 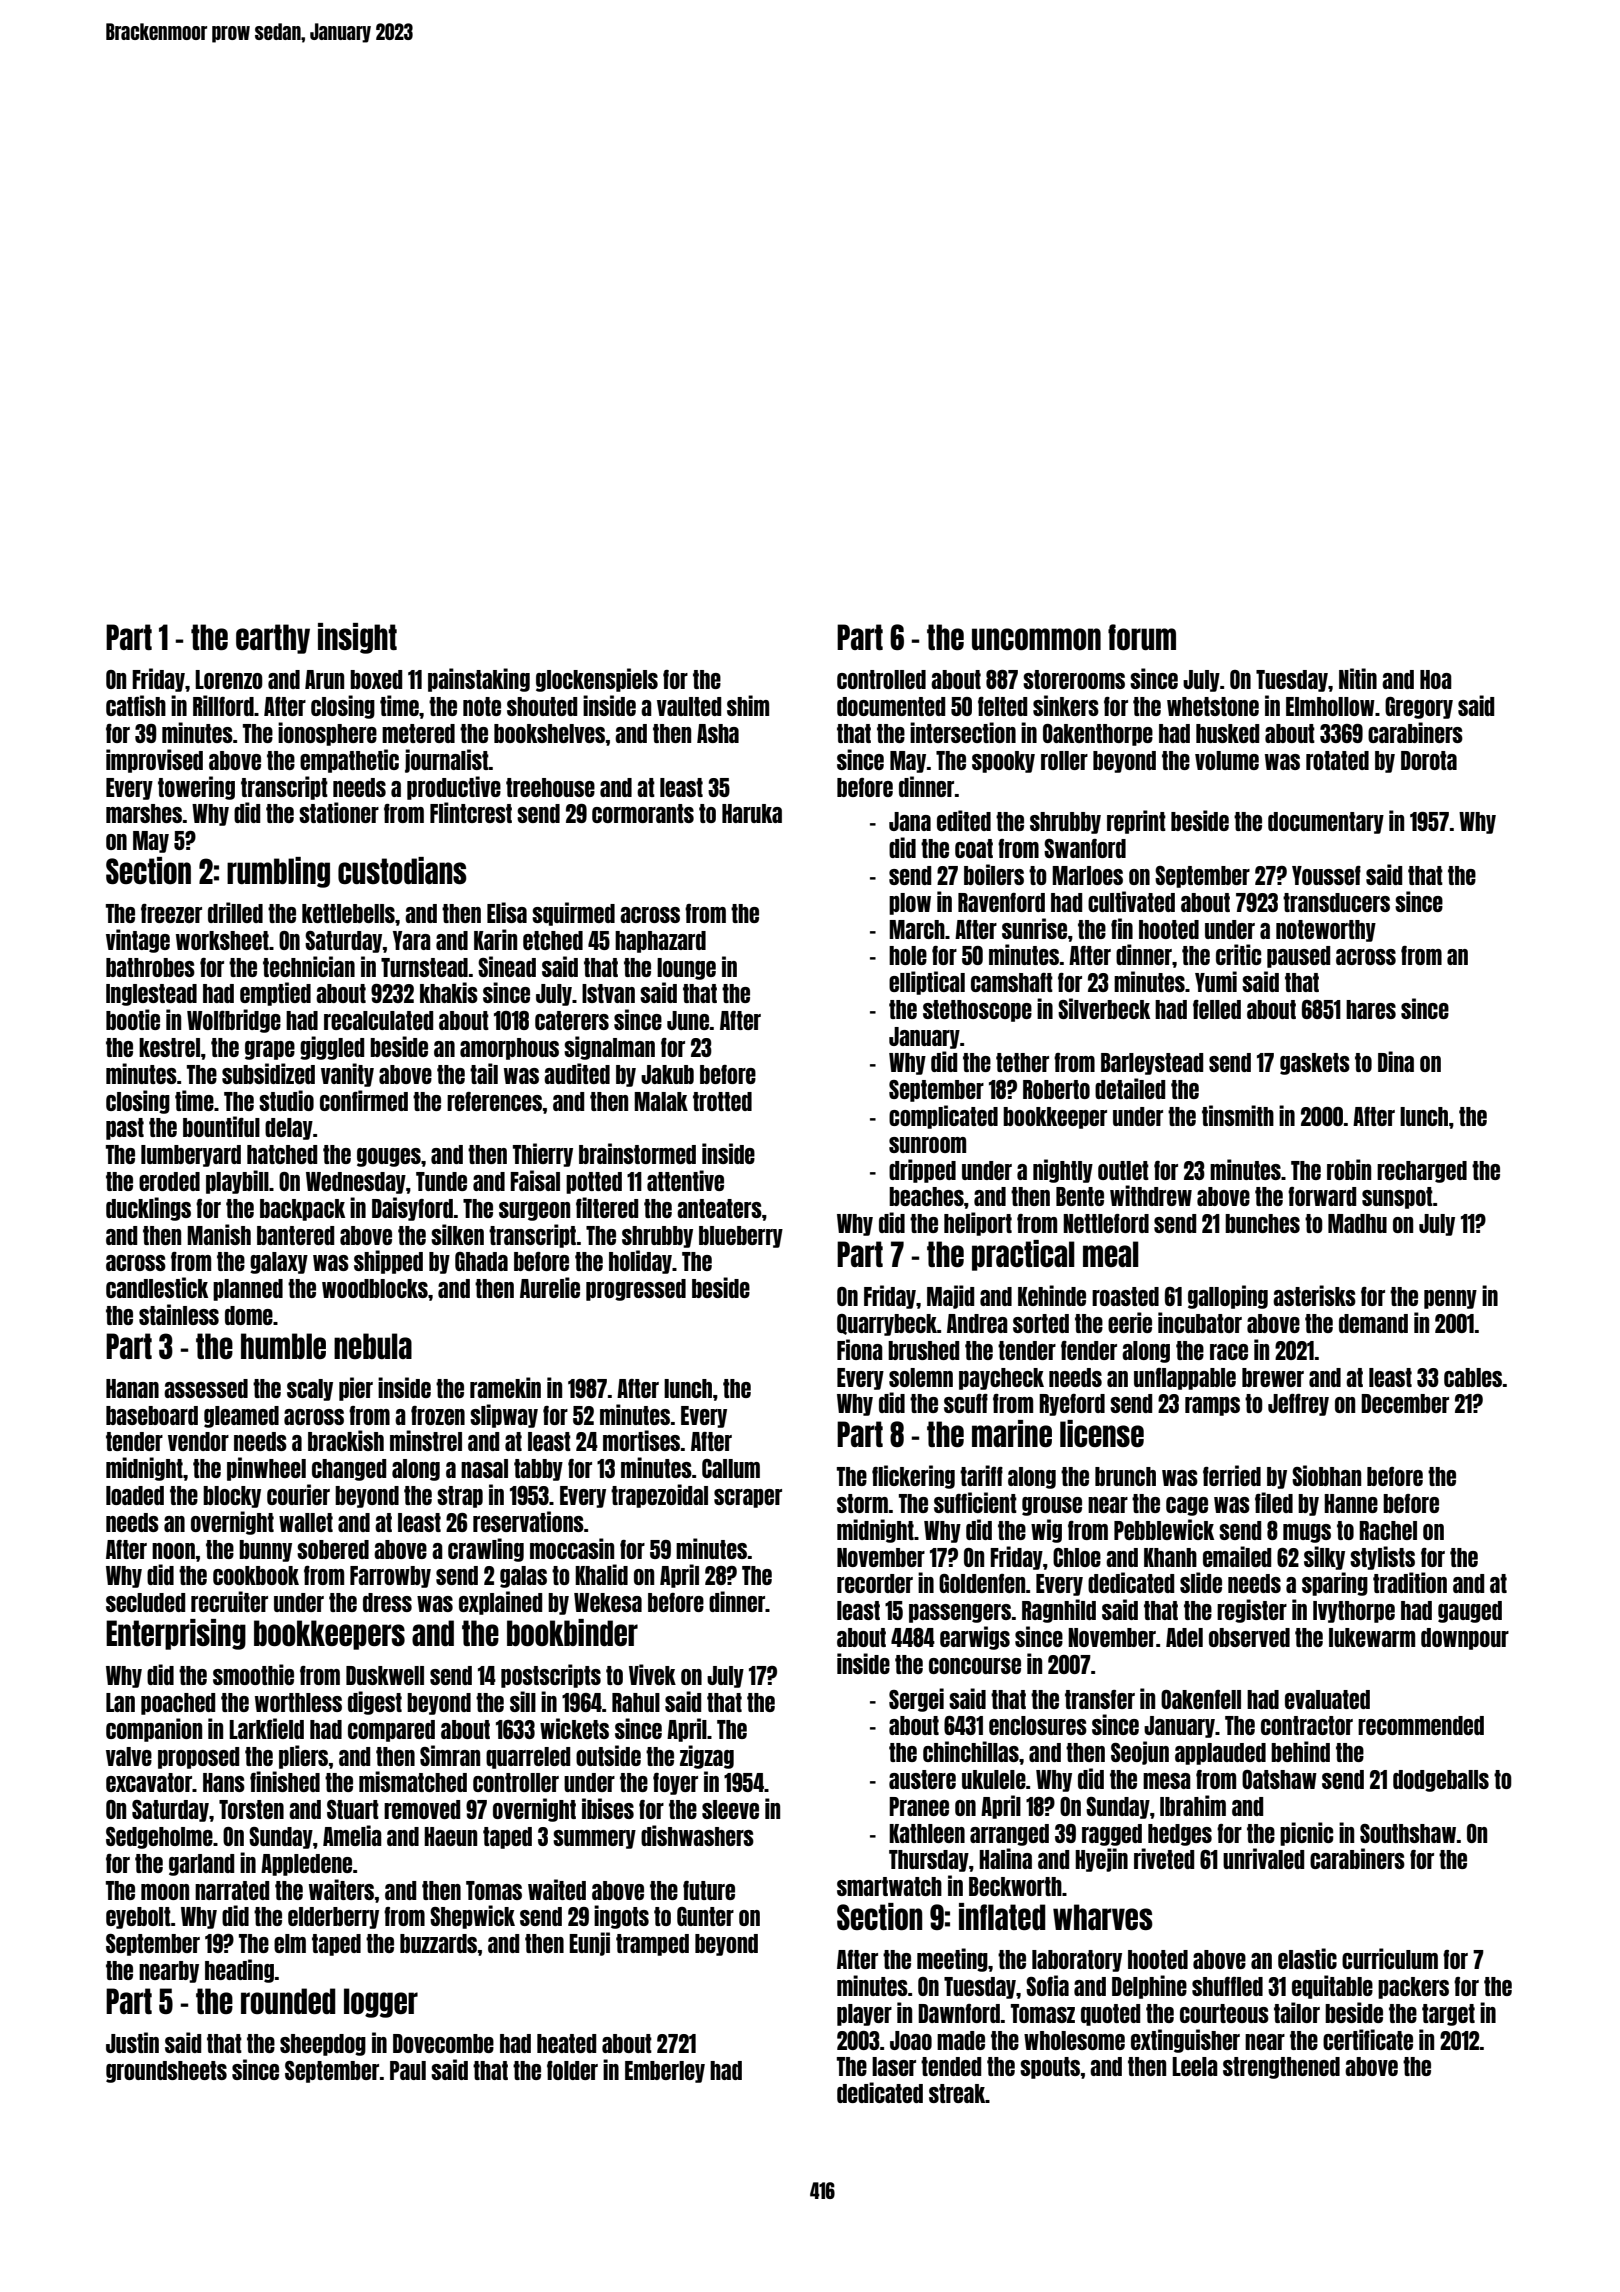 I want to click on critic, so click(x=1238, y=954).
